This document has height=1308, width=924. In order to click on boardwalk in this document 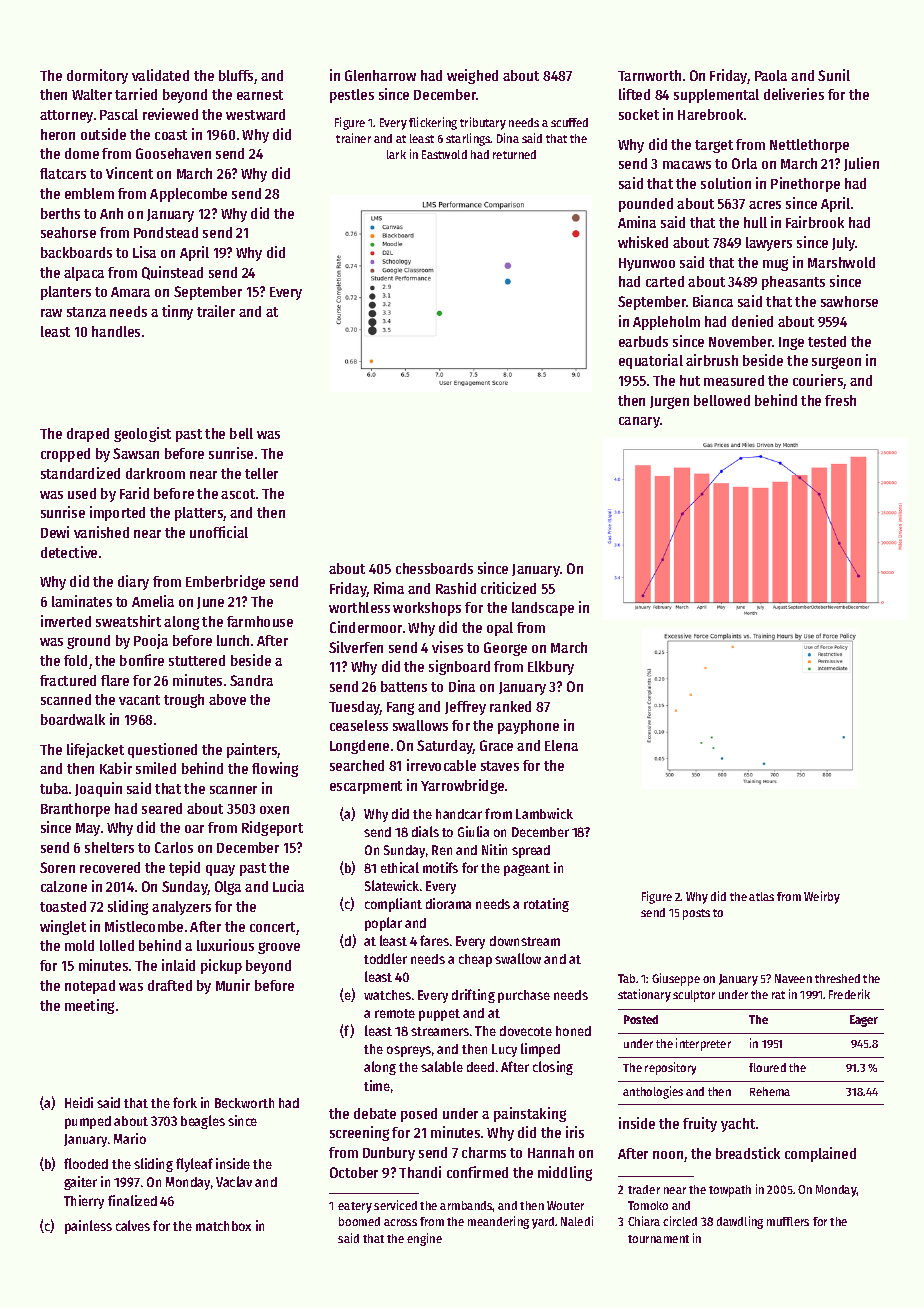, I will do `click(73, 719)`.
